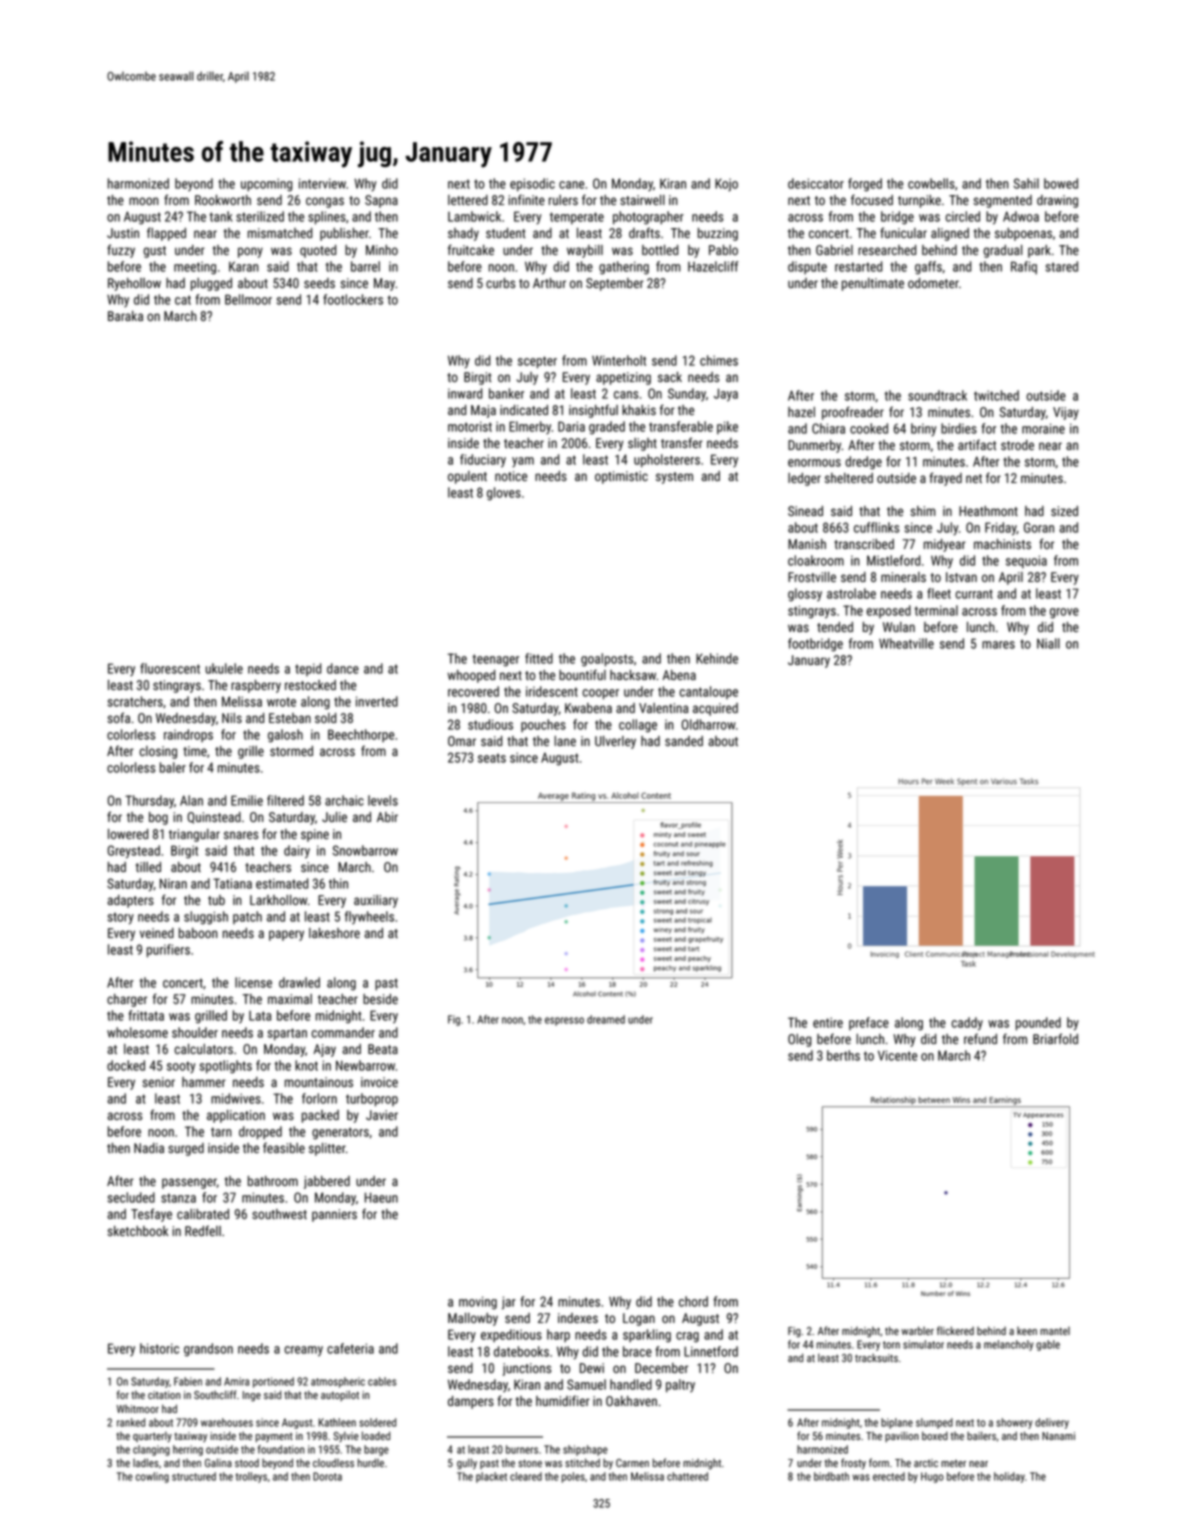 The height and width of the image is (1534, 1186). Describe the element at coordinates (1048, 643) in the image. I see `Niall` at that location.
